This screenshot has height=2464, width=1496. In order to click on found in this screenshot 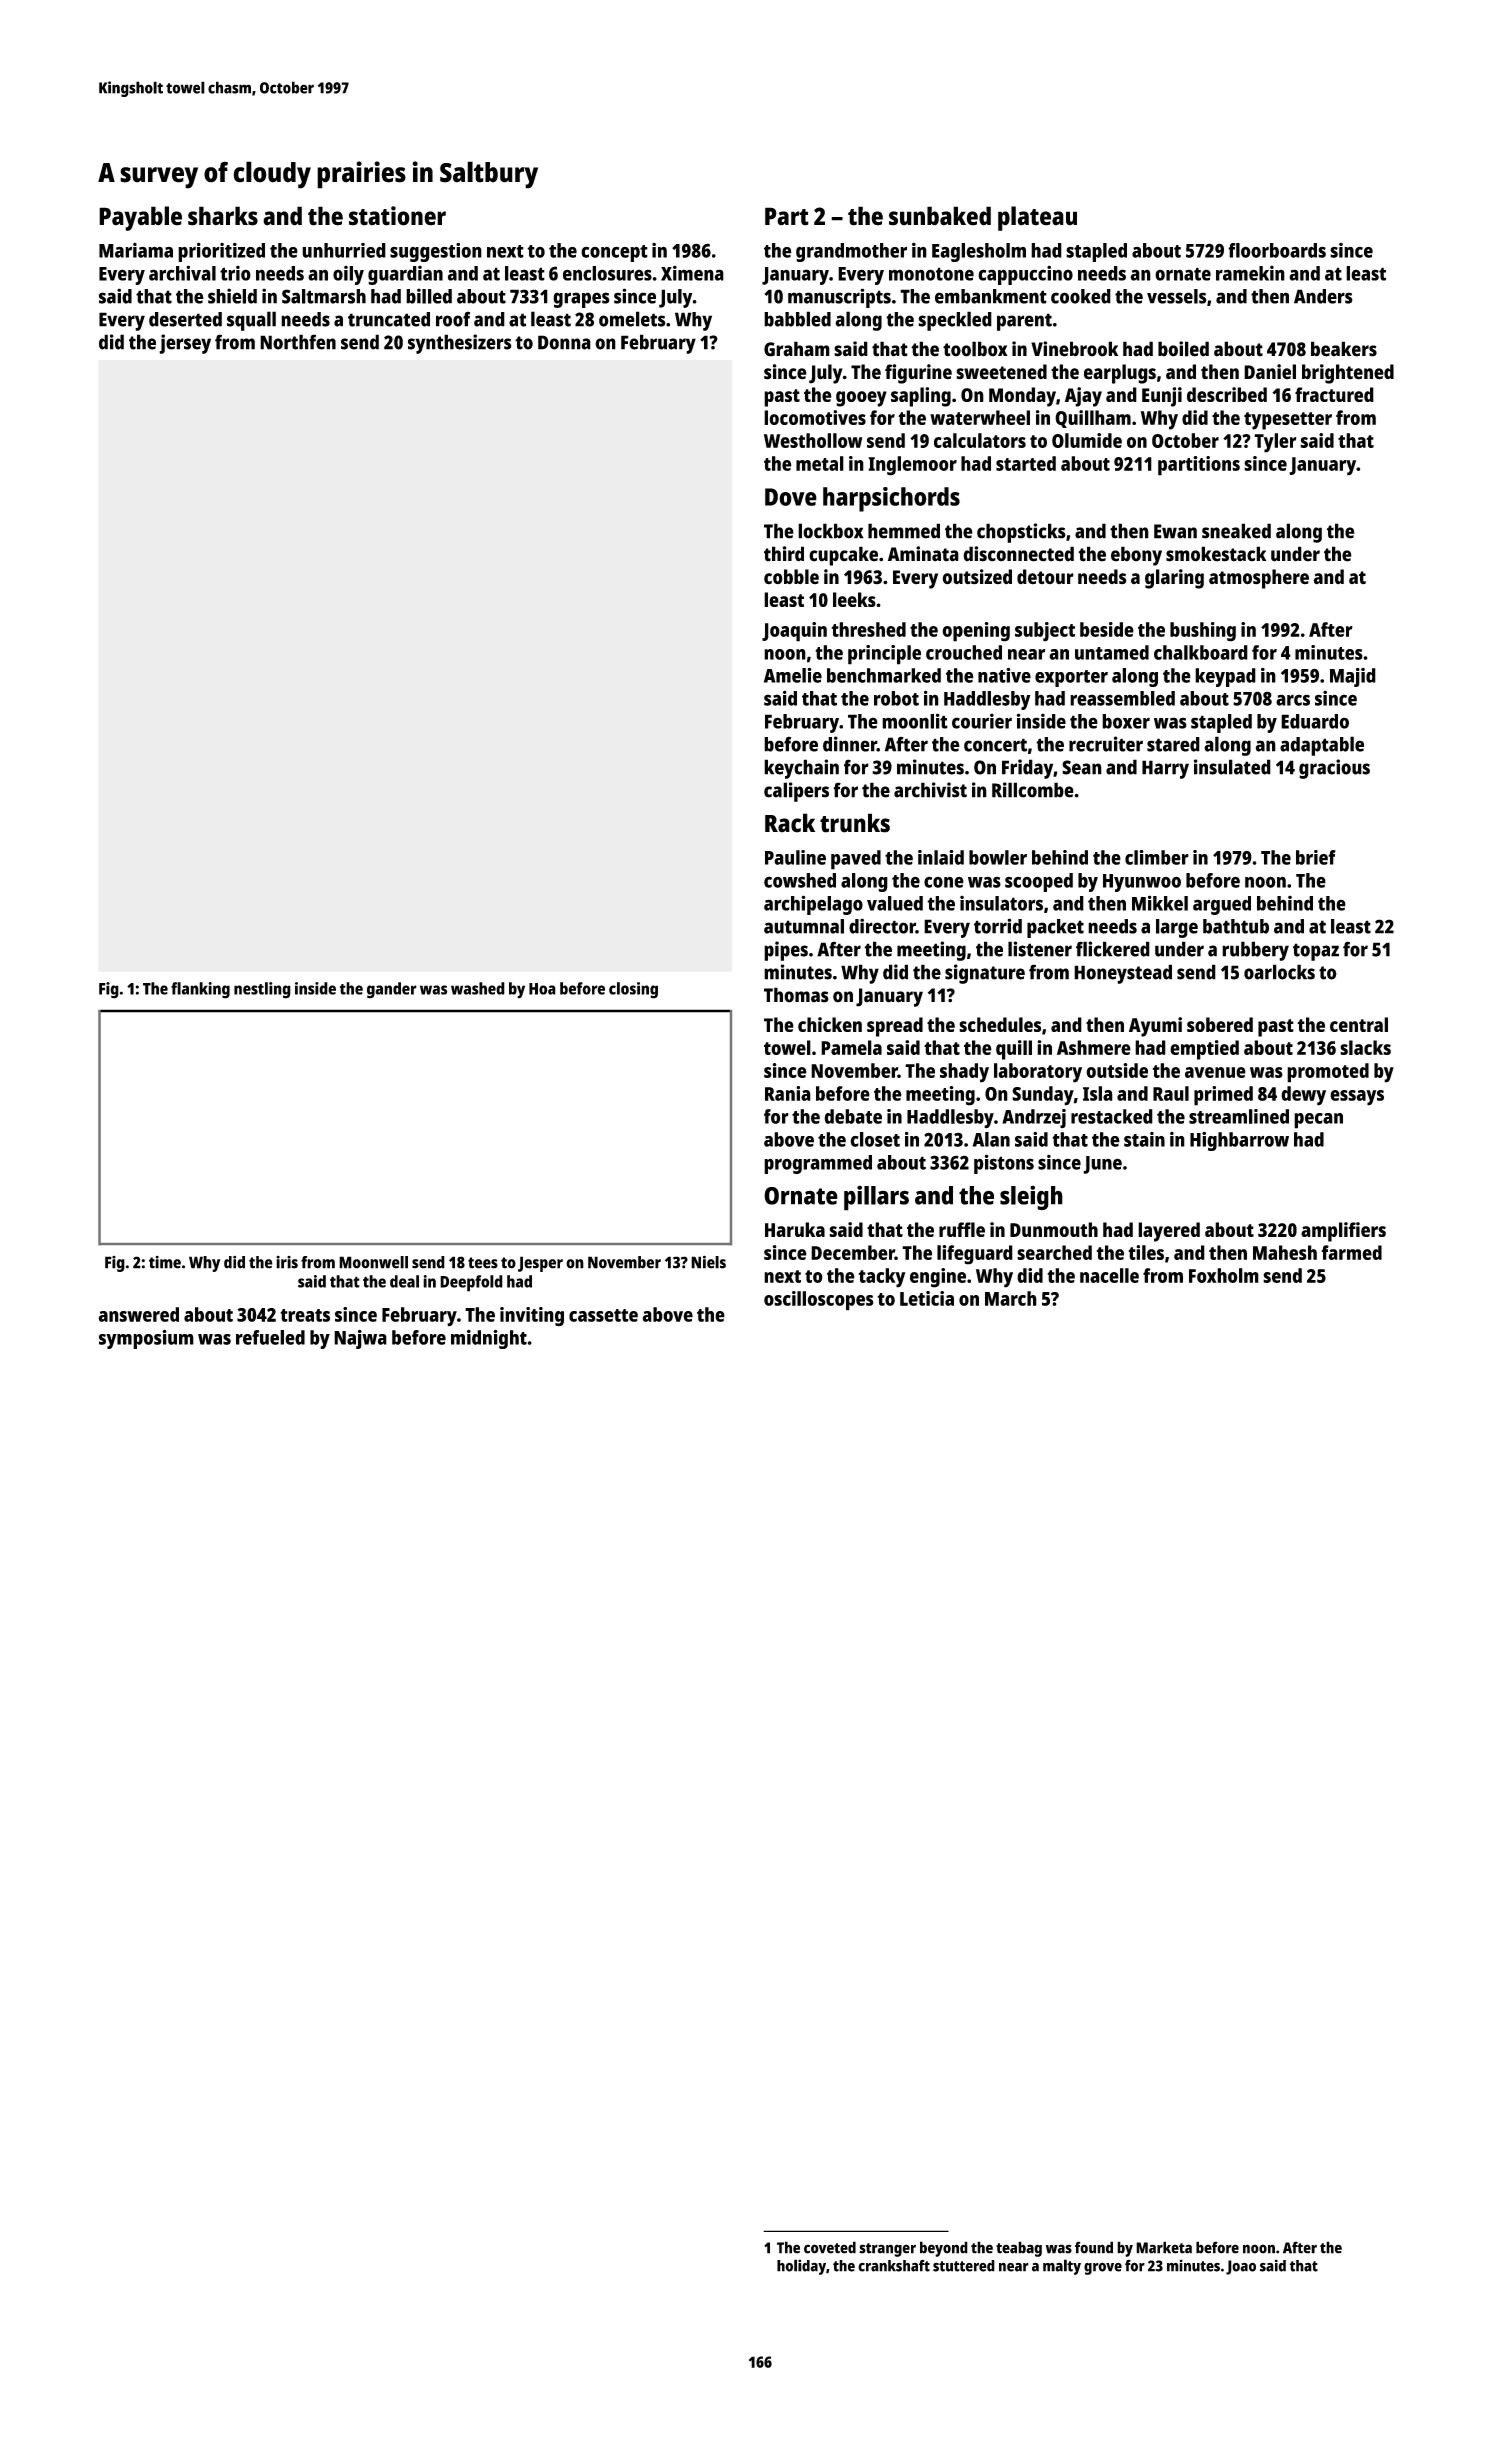, I will do `click(1094, 2247)`.
